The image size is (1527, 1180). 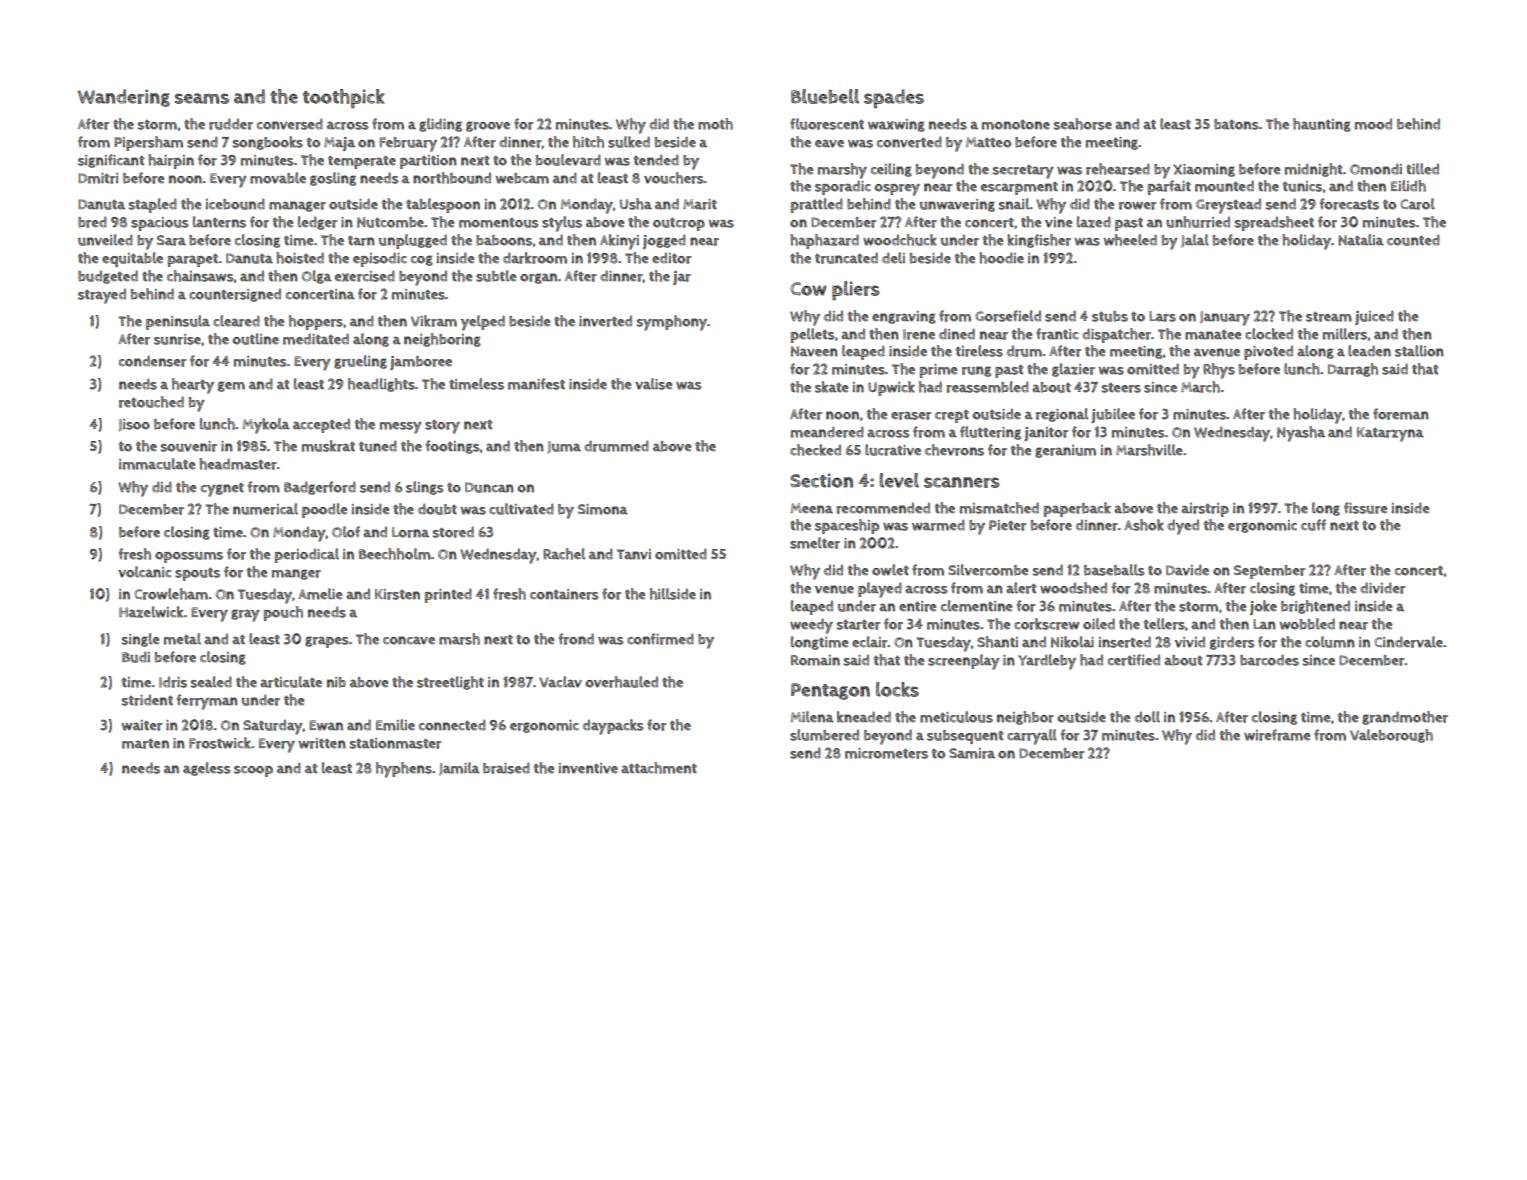 I want to click on mood, so click(x=1373, y=124).
